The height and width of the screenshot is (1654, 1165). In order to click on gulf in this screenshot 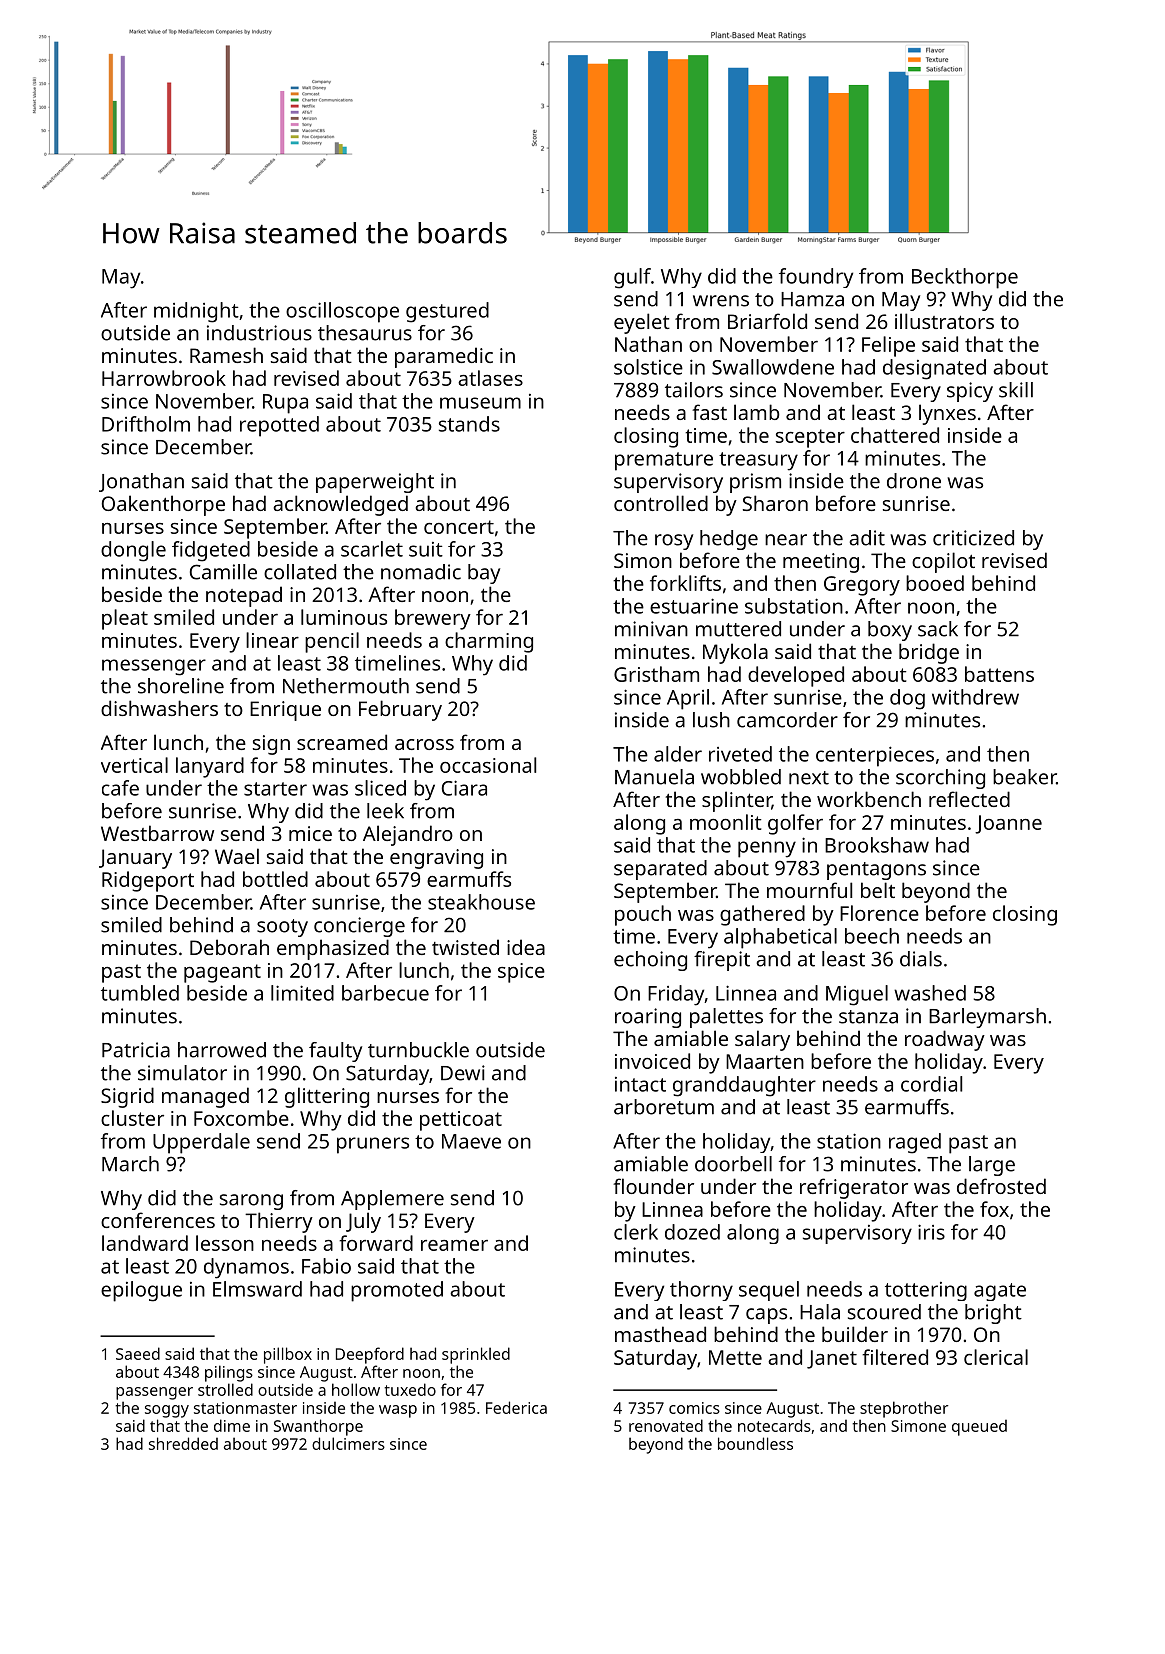, I will do `click(632, 278)`.
